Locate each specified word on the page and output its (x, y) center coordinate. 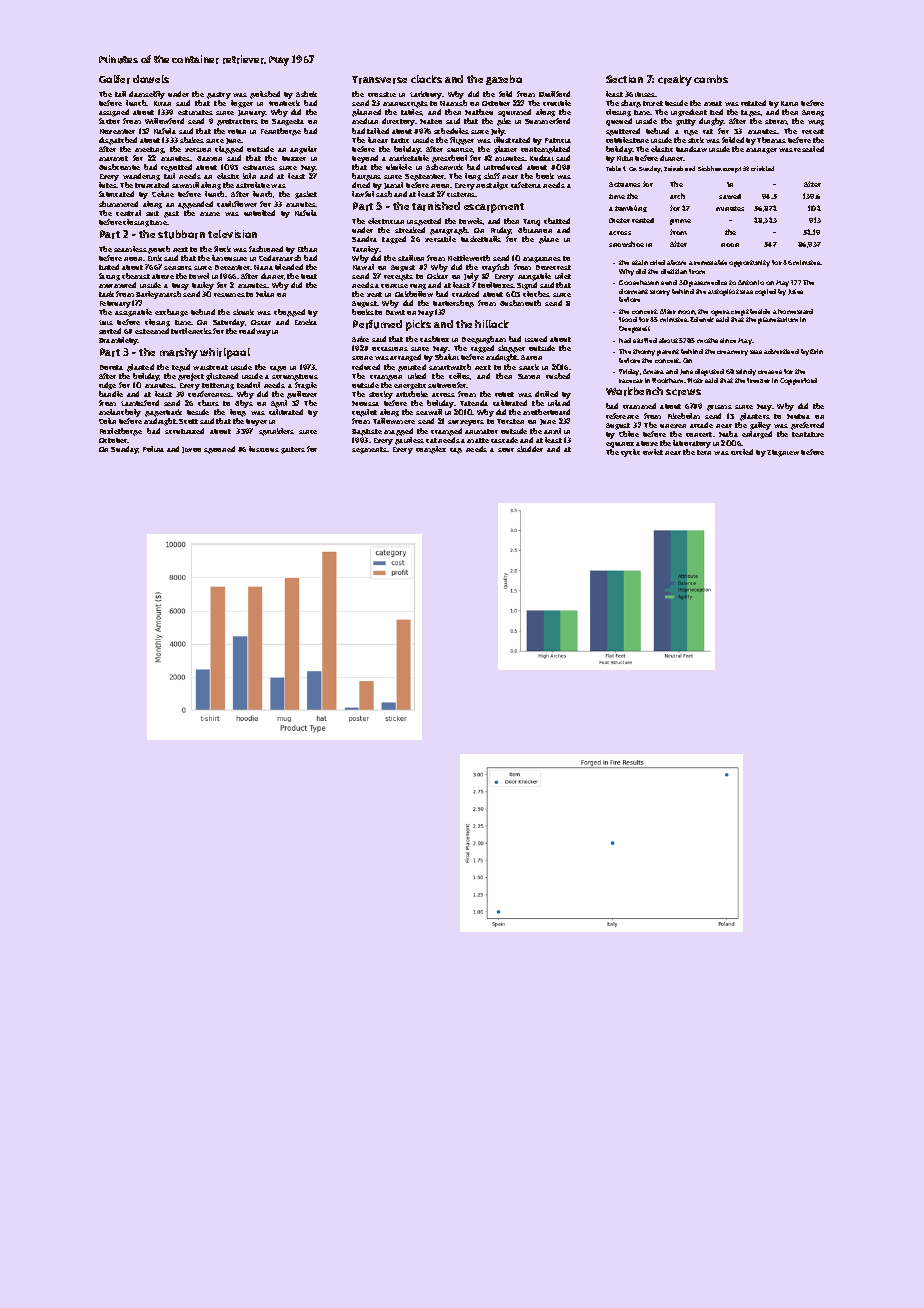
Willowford (164, 121)
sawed (730, 196)
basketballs (481, 239)
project (191, 377)
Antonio (751, 282)
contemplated (545, 150)
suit (152, 213)
